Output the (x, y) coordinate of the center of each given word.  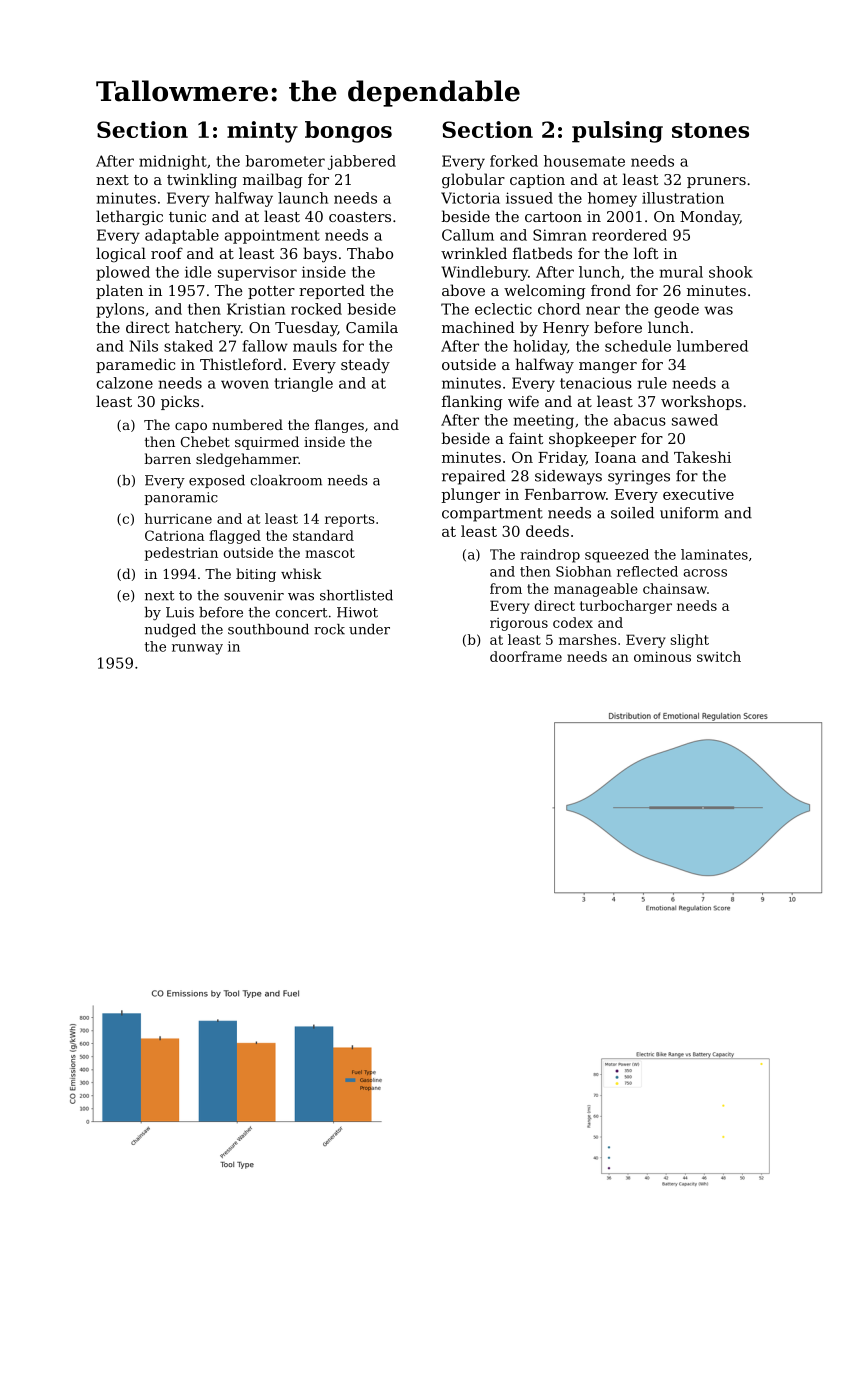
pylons (120, 310)
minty (262, 132)
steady (365, 366)
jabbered (362, 162)
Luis (180, 612)
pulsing (617, 132)
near (603, 310)
